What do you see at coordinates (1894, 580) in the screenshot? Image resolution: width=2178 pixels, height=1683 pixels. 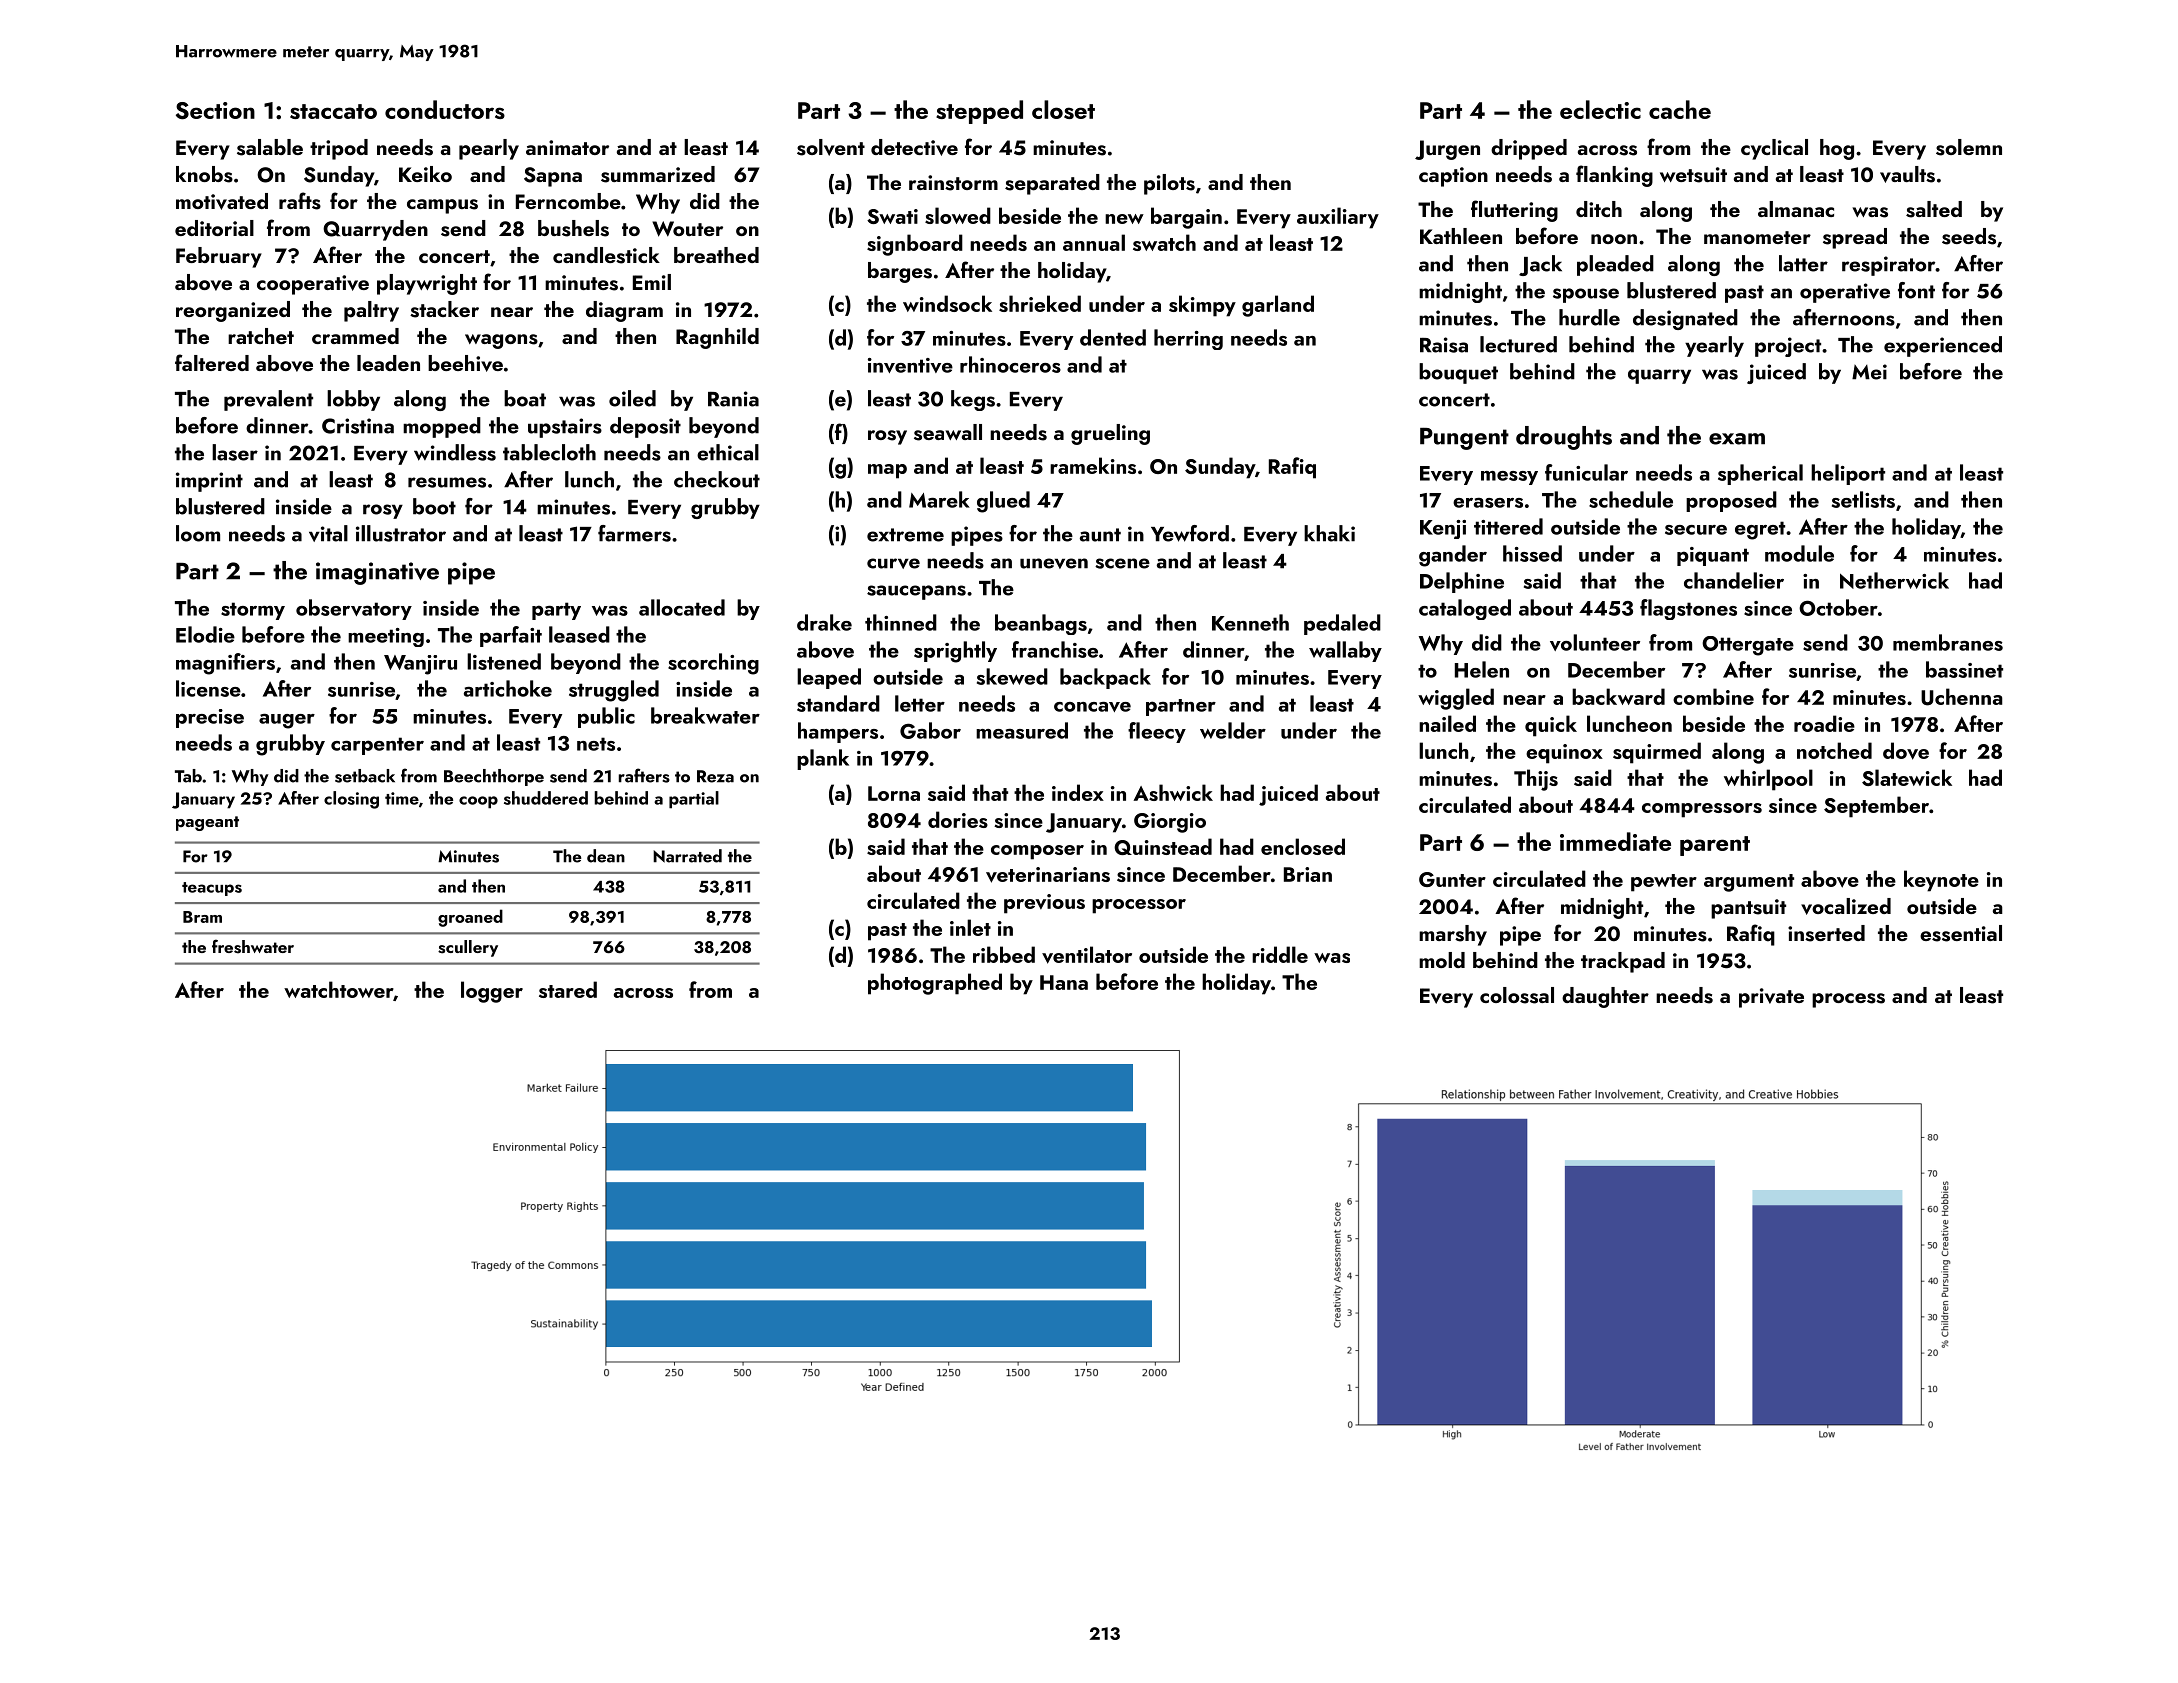 I see `Netherwick` at bounding box center [1894, 580].
